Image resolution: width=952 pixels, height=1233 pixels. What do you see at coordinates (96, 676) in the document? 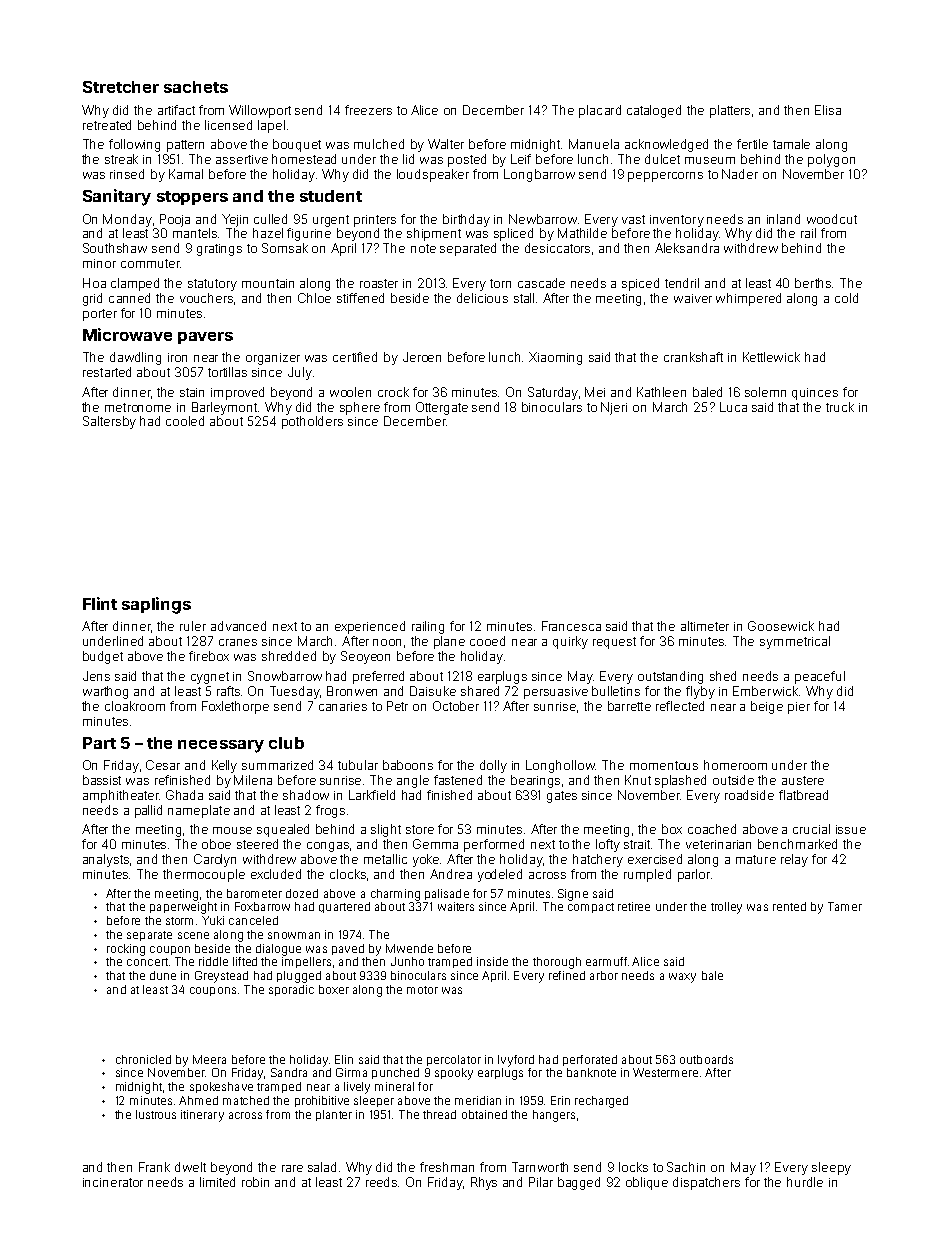
I see `Jens` at bounding box center [96, 676].
